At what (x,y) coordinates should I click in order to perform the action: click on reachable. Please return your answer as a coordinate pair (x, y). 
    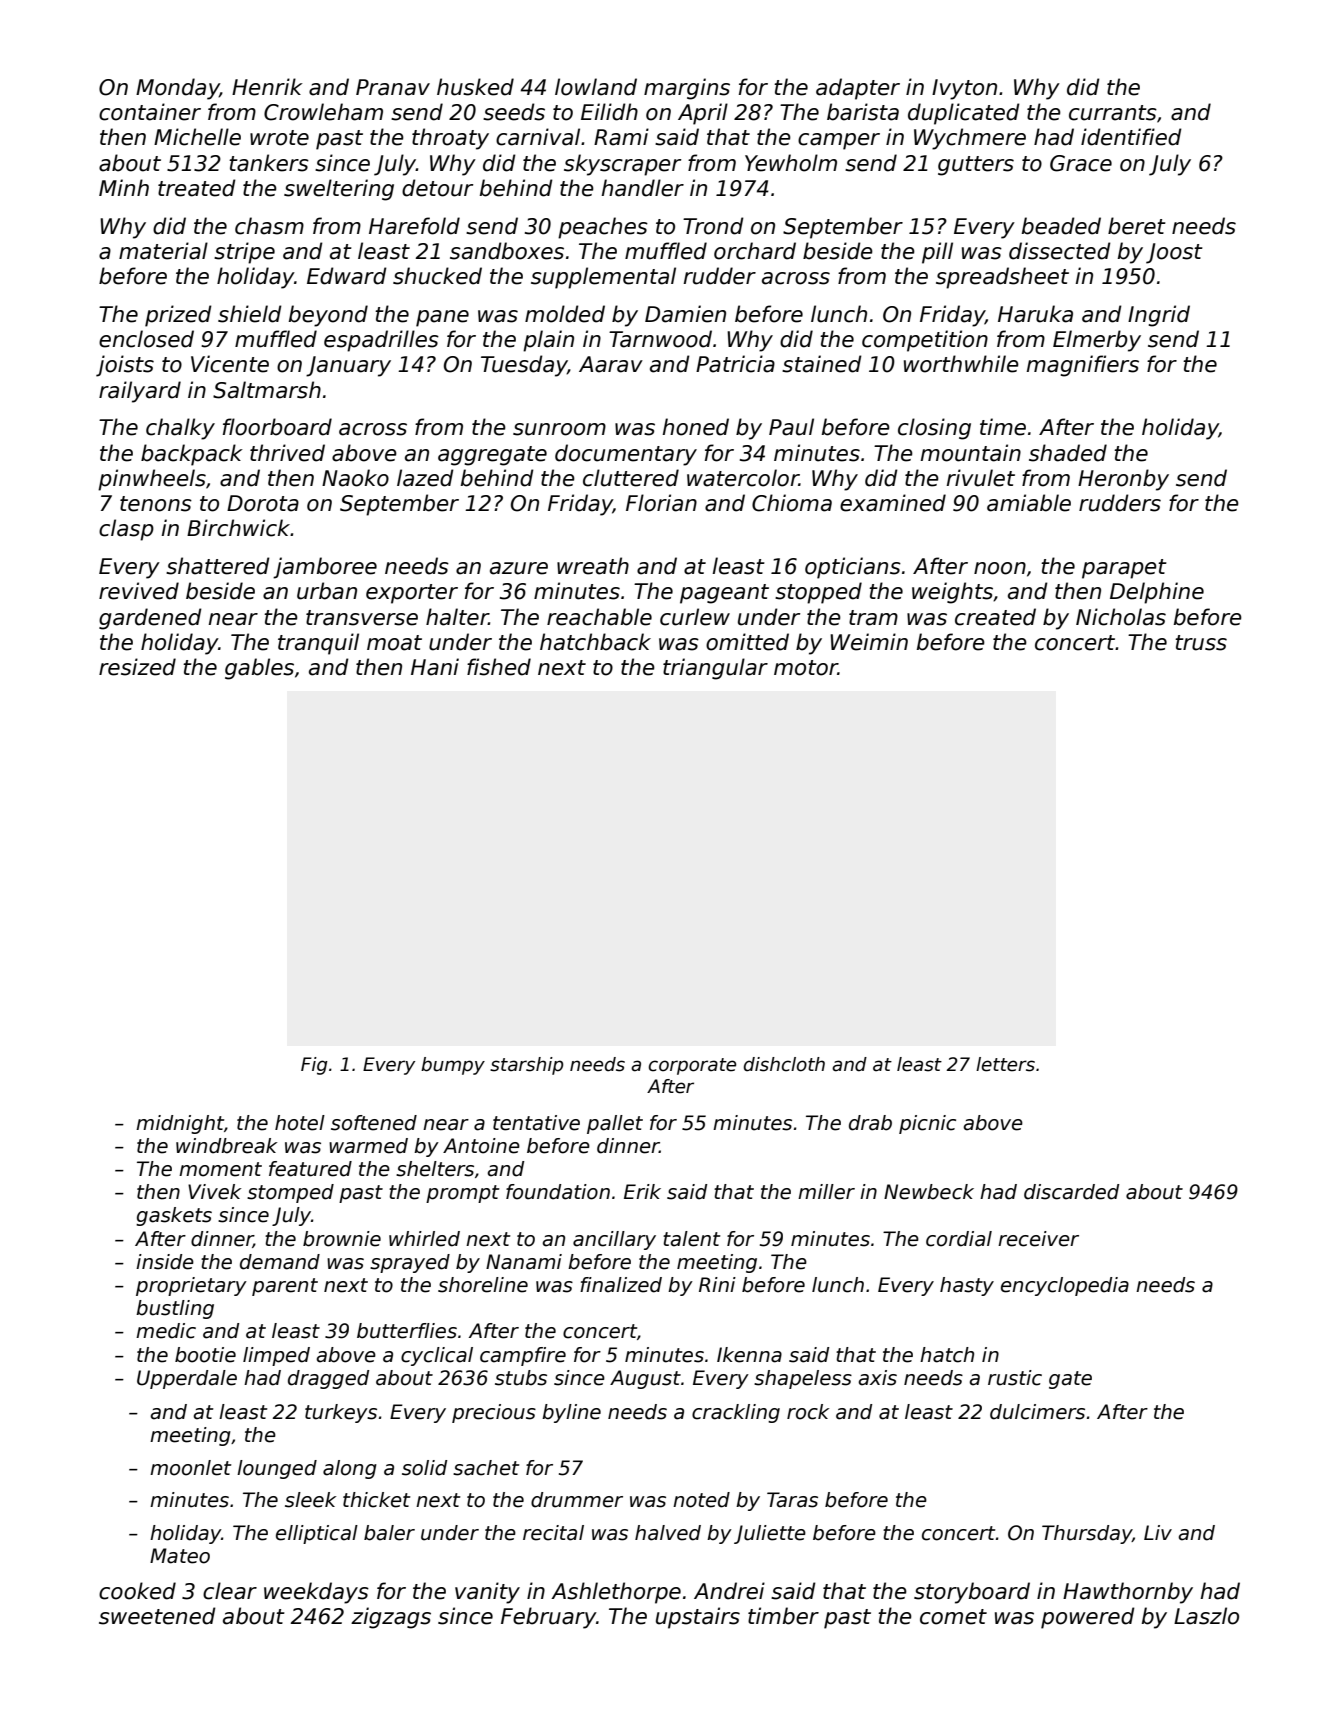
    Looking at the image, I should click on (599, 617).
